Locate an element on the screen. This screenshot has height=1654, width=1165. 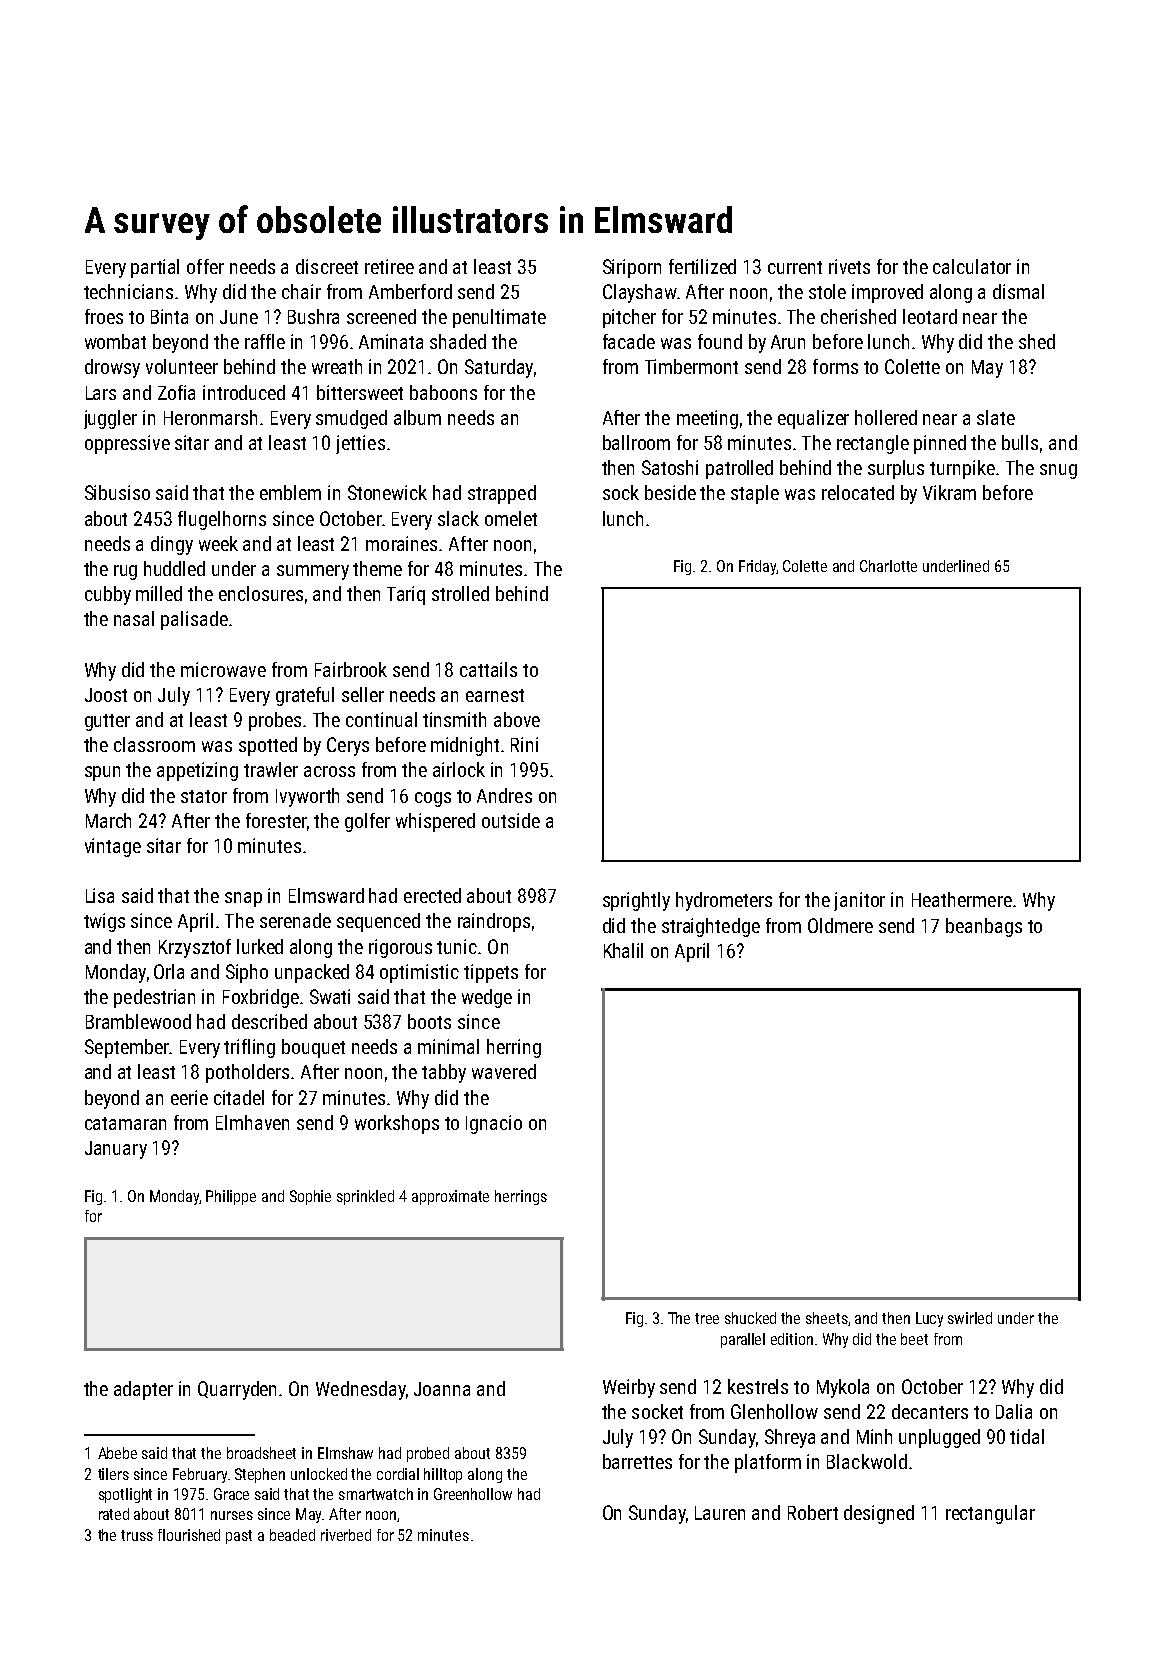
Heathermere is located at coordinates (962, 899).
